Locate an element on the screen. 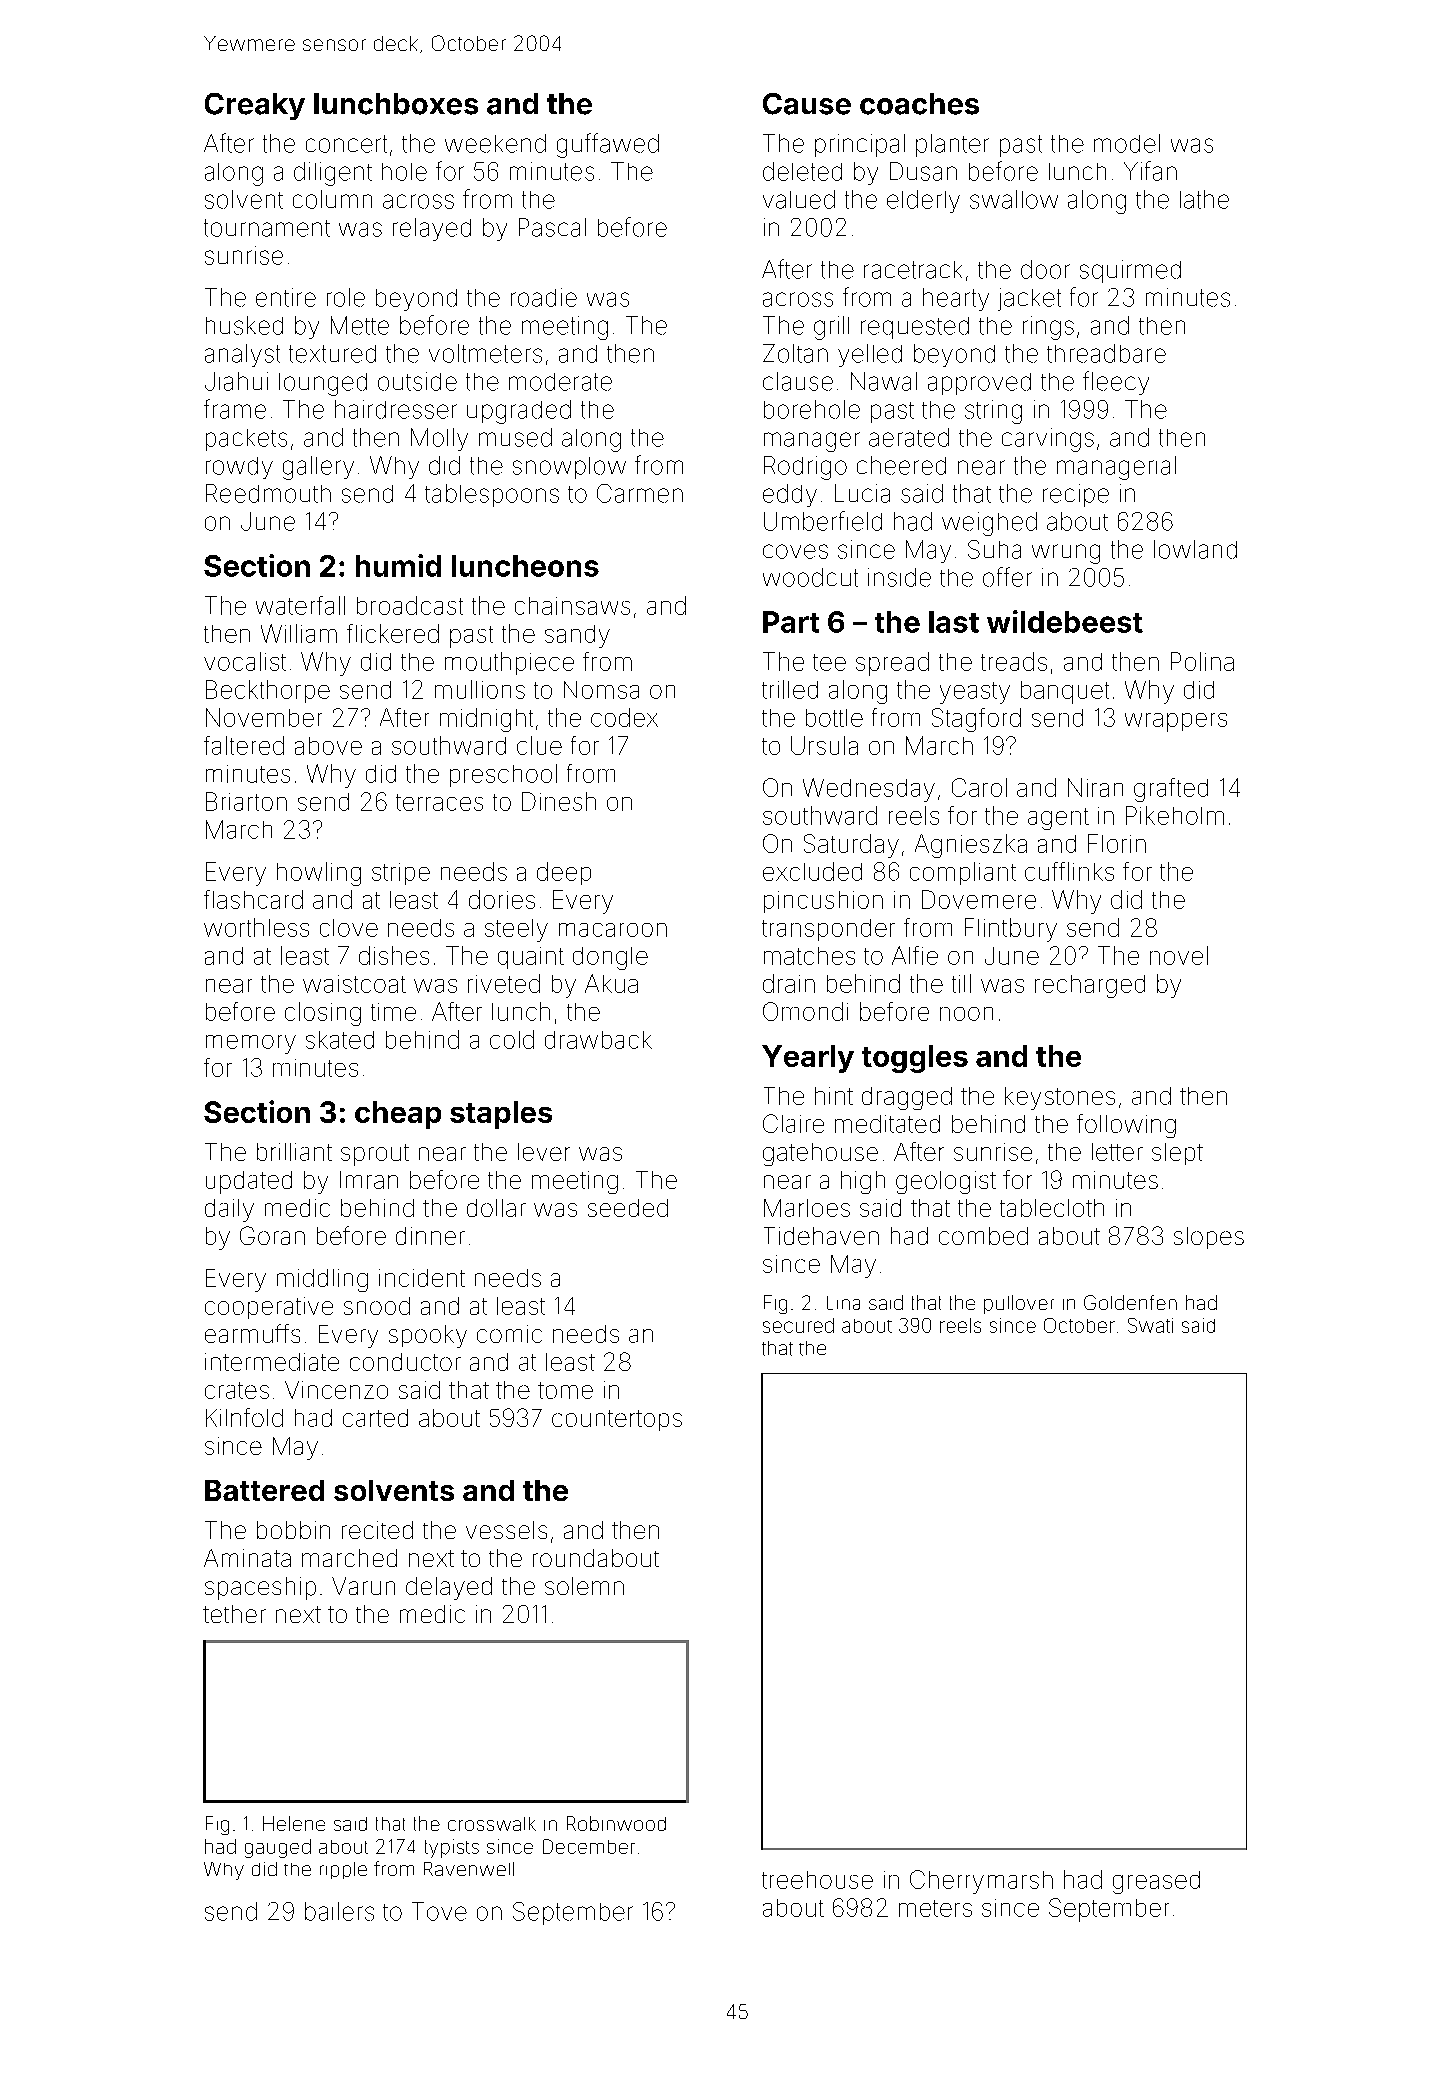 The image size is (1450, 2100). seeded is located at coordinates (628, 1208).
